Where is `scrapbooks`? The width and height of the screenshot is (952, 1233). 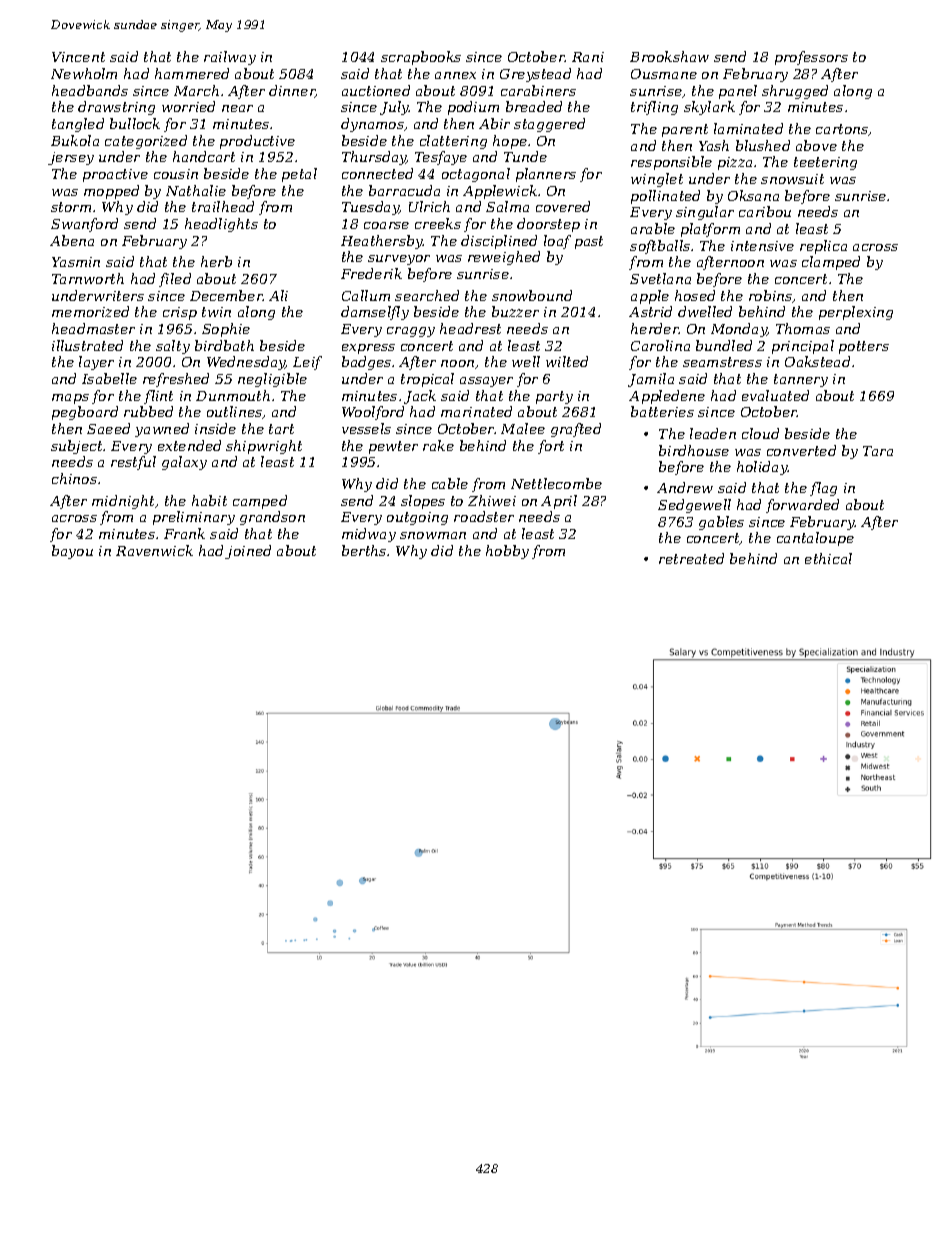
scrapbooks is located at coordinates (421, 58).
